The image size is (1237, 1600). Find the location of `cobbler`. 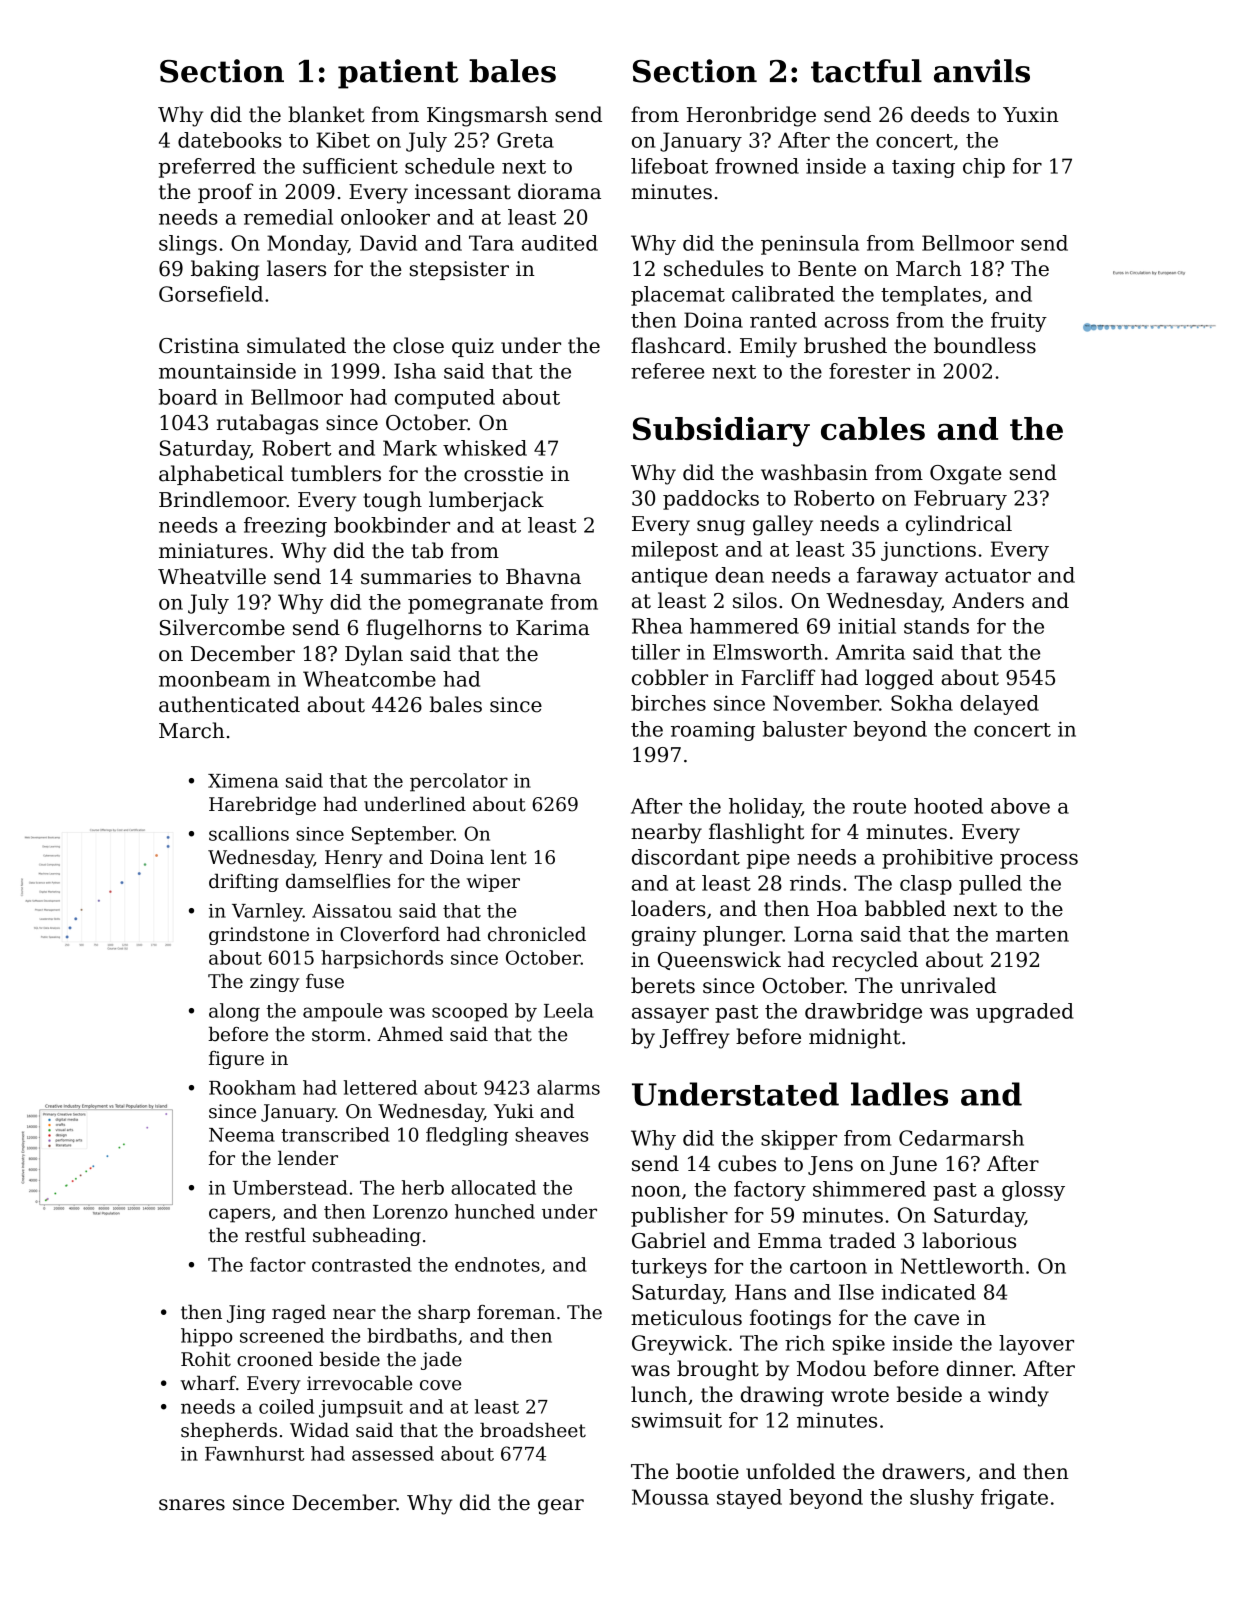

cobbler is located at coordinates (670, 677).
